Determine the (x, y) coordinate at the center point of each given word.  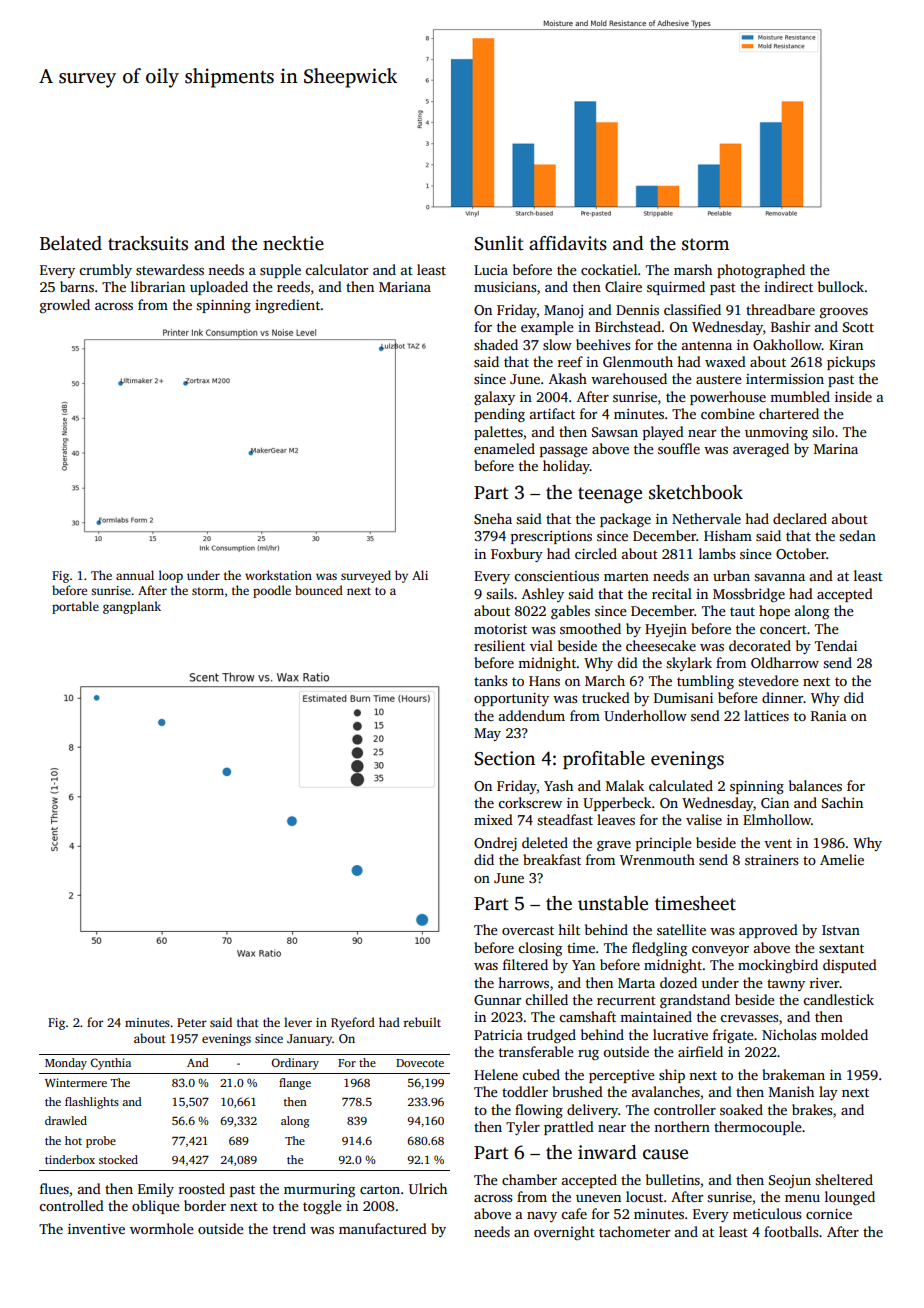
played (663, 433)
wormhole (162, 1228)
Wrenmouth (657, 859)
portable (75, 607)
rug (588, 1055)
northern (682, 1126)
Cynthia (110, 1064)
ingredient (288, 306)
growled (65, 306)
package (625, 520)
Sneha (493, 518)
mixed (493, 819)
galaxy (494, 398)
